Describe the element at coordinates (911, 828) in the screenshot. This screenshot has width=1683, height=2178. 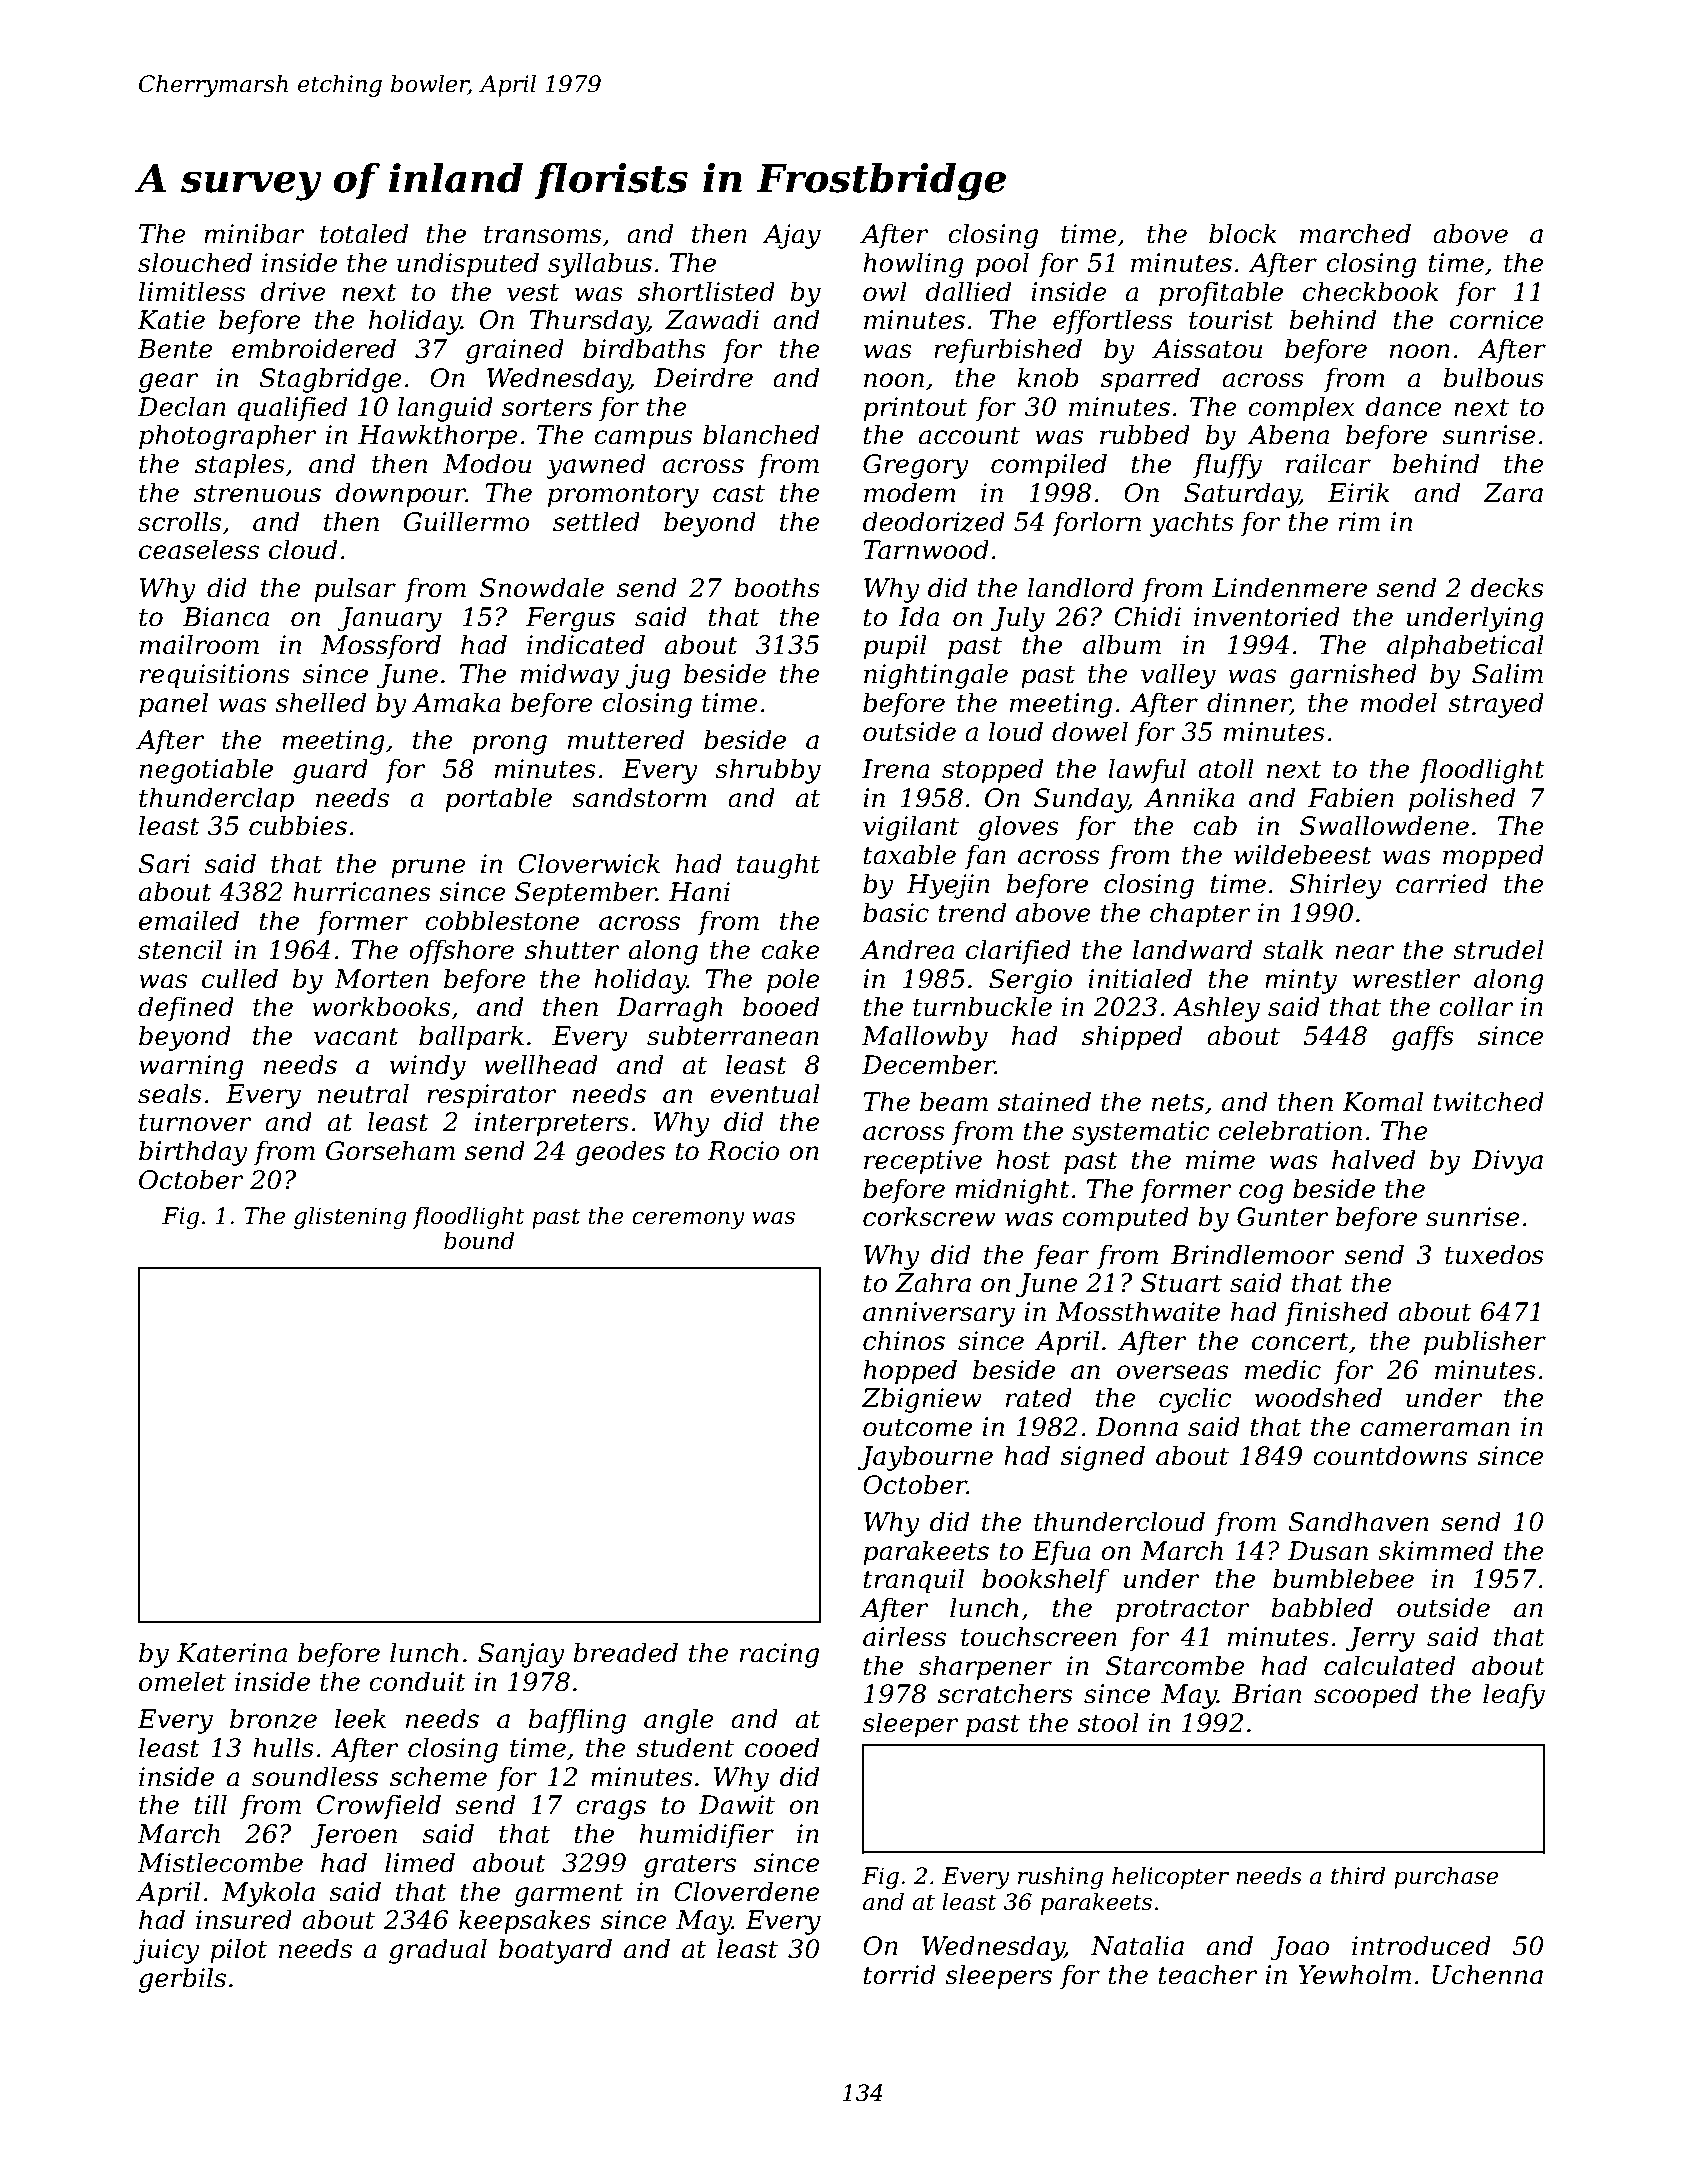
I see `vigilant` at that location.
